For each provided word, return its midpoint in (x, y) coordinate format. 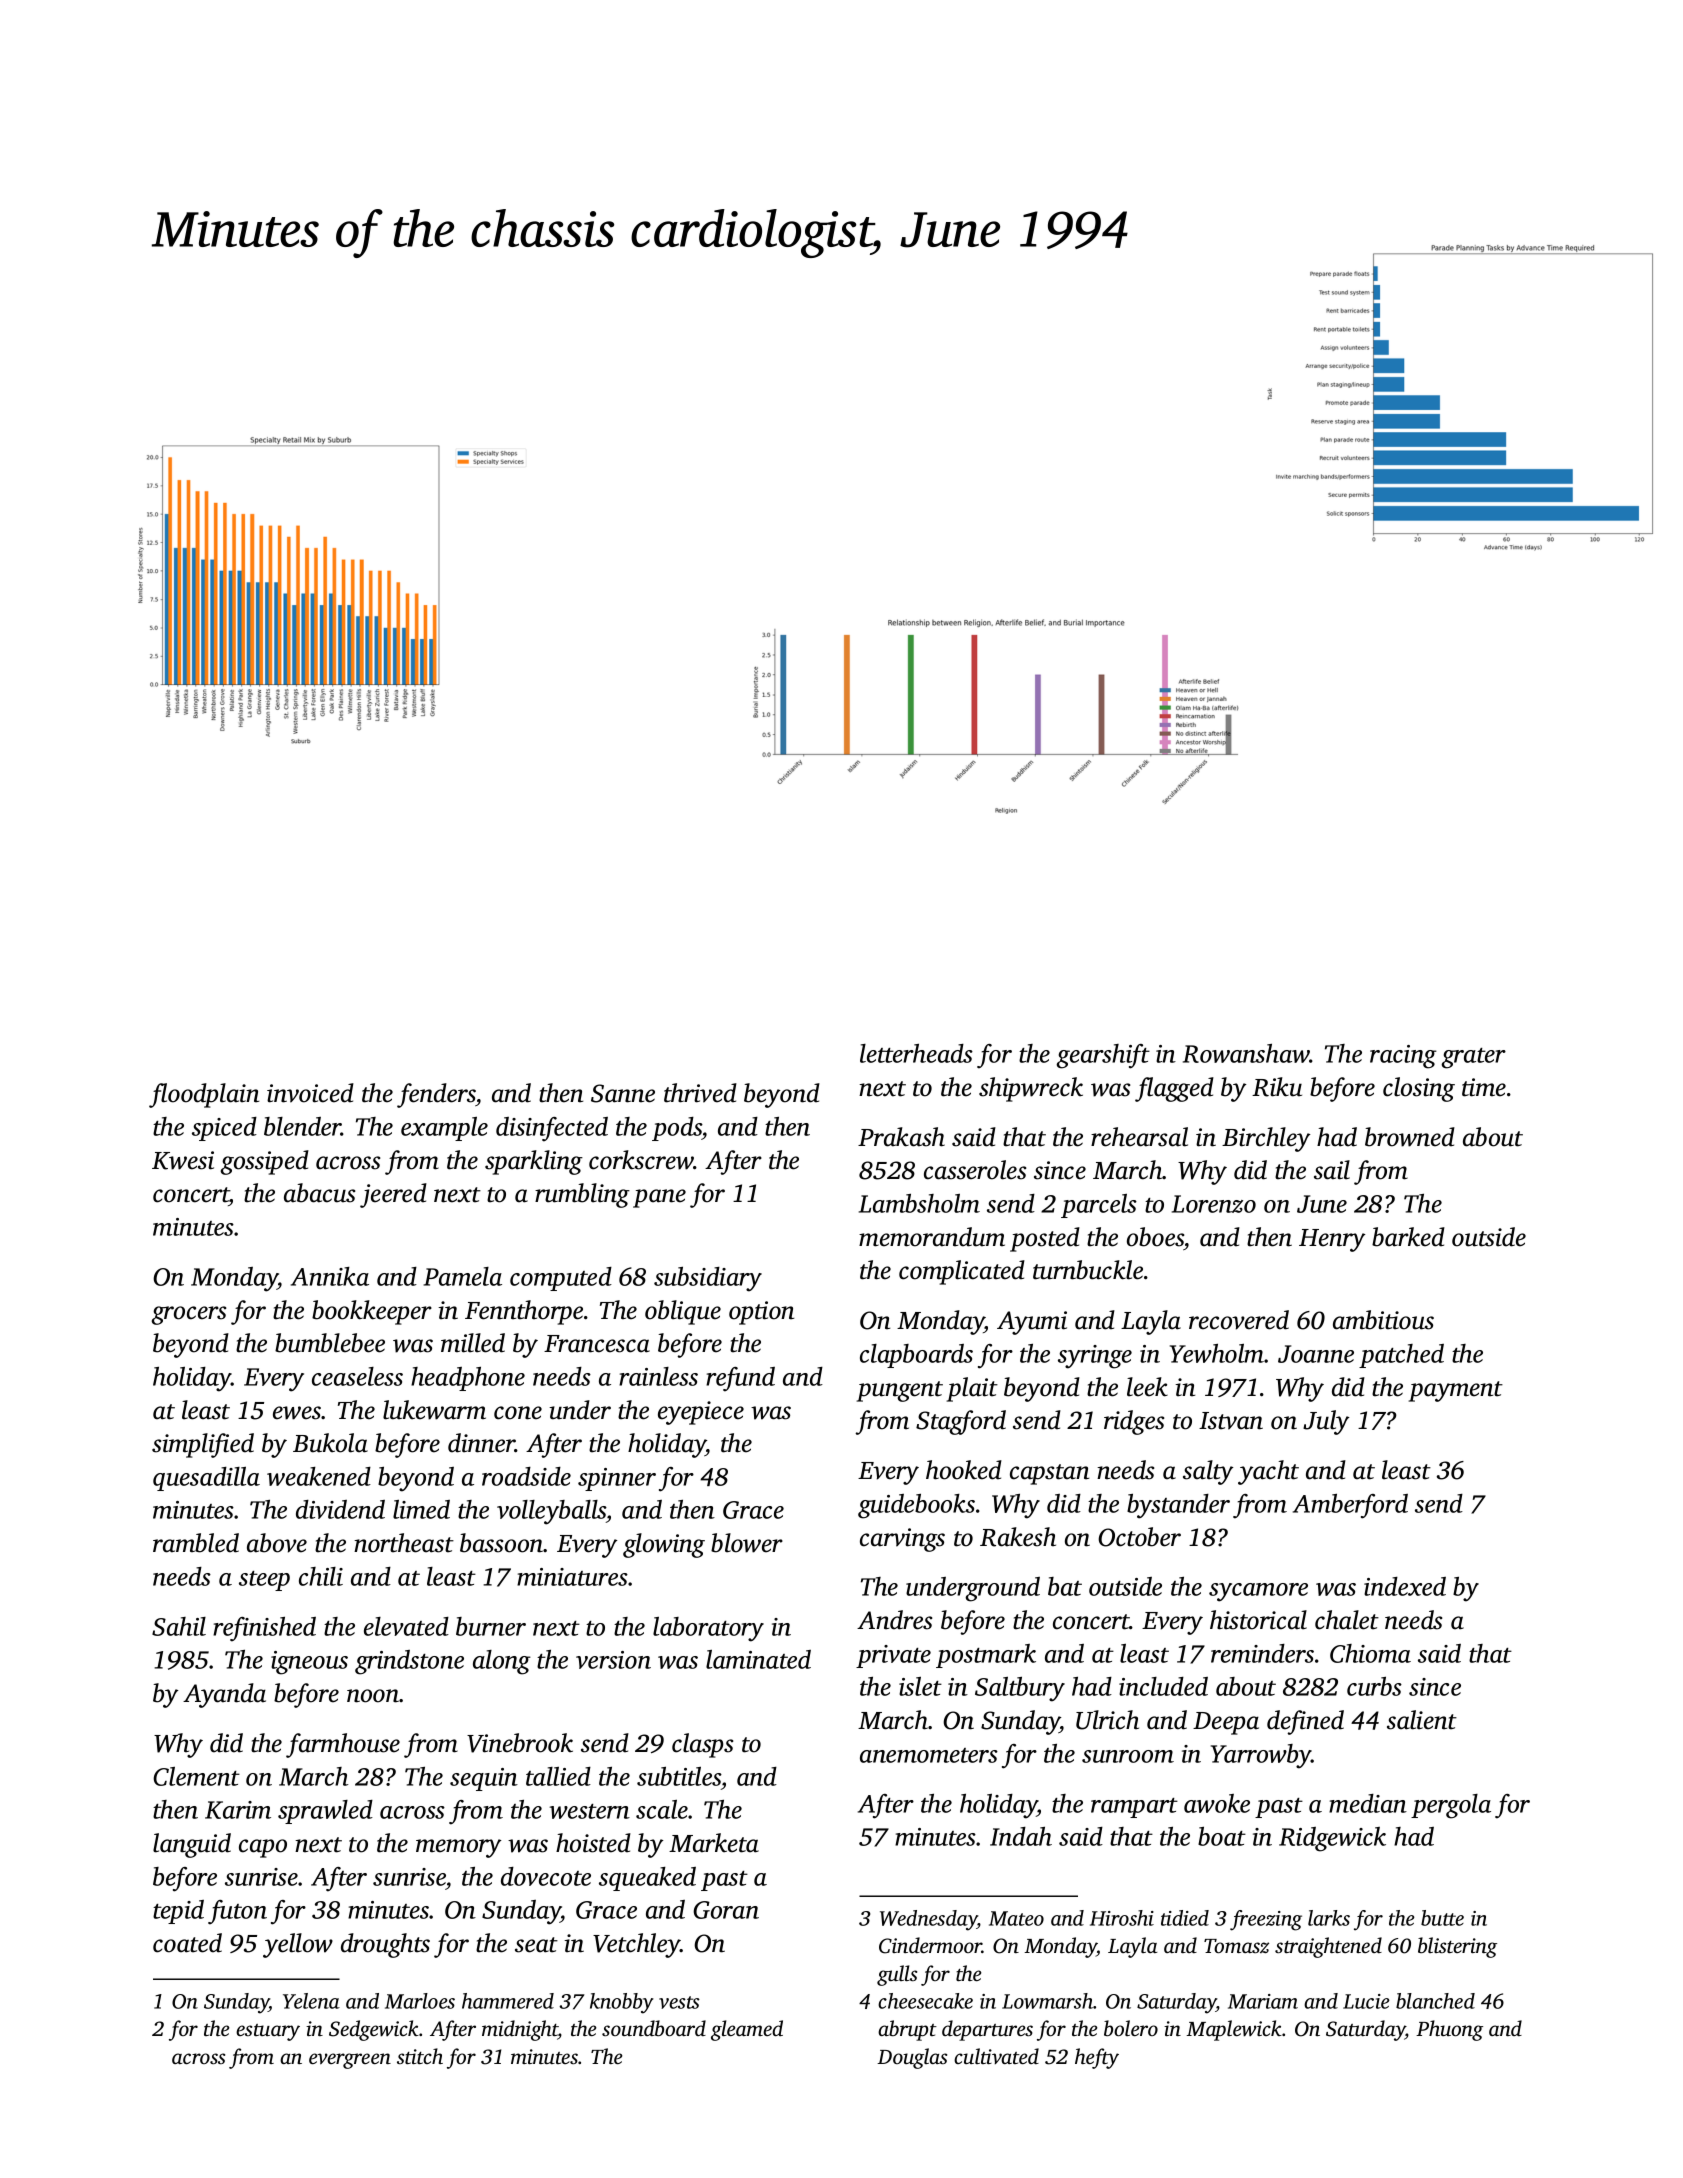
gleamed (747, 2030)
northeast (404, 1543)
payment (1456, 1391)
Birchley (1266, 1139)
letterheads (916, 1053)
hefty (1097, 2058)
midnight (520, 2030)
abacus (319, 1193)
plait (972, 1389)
